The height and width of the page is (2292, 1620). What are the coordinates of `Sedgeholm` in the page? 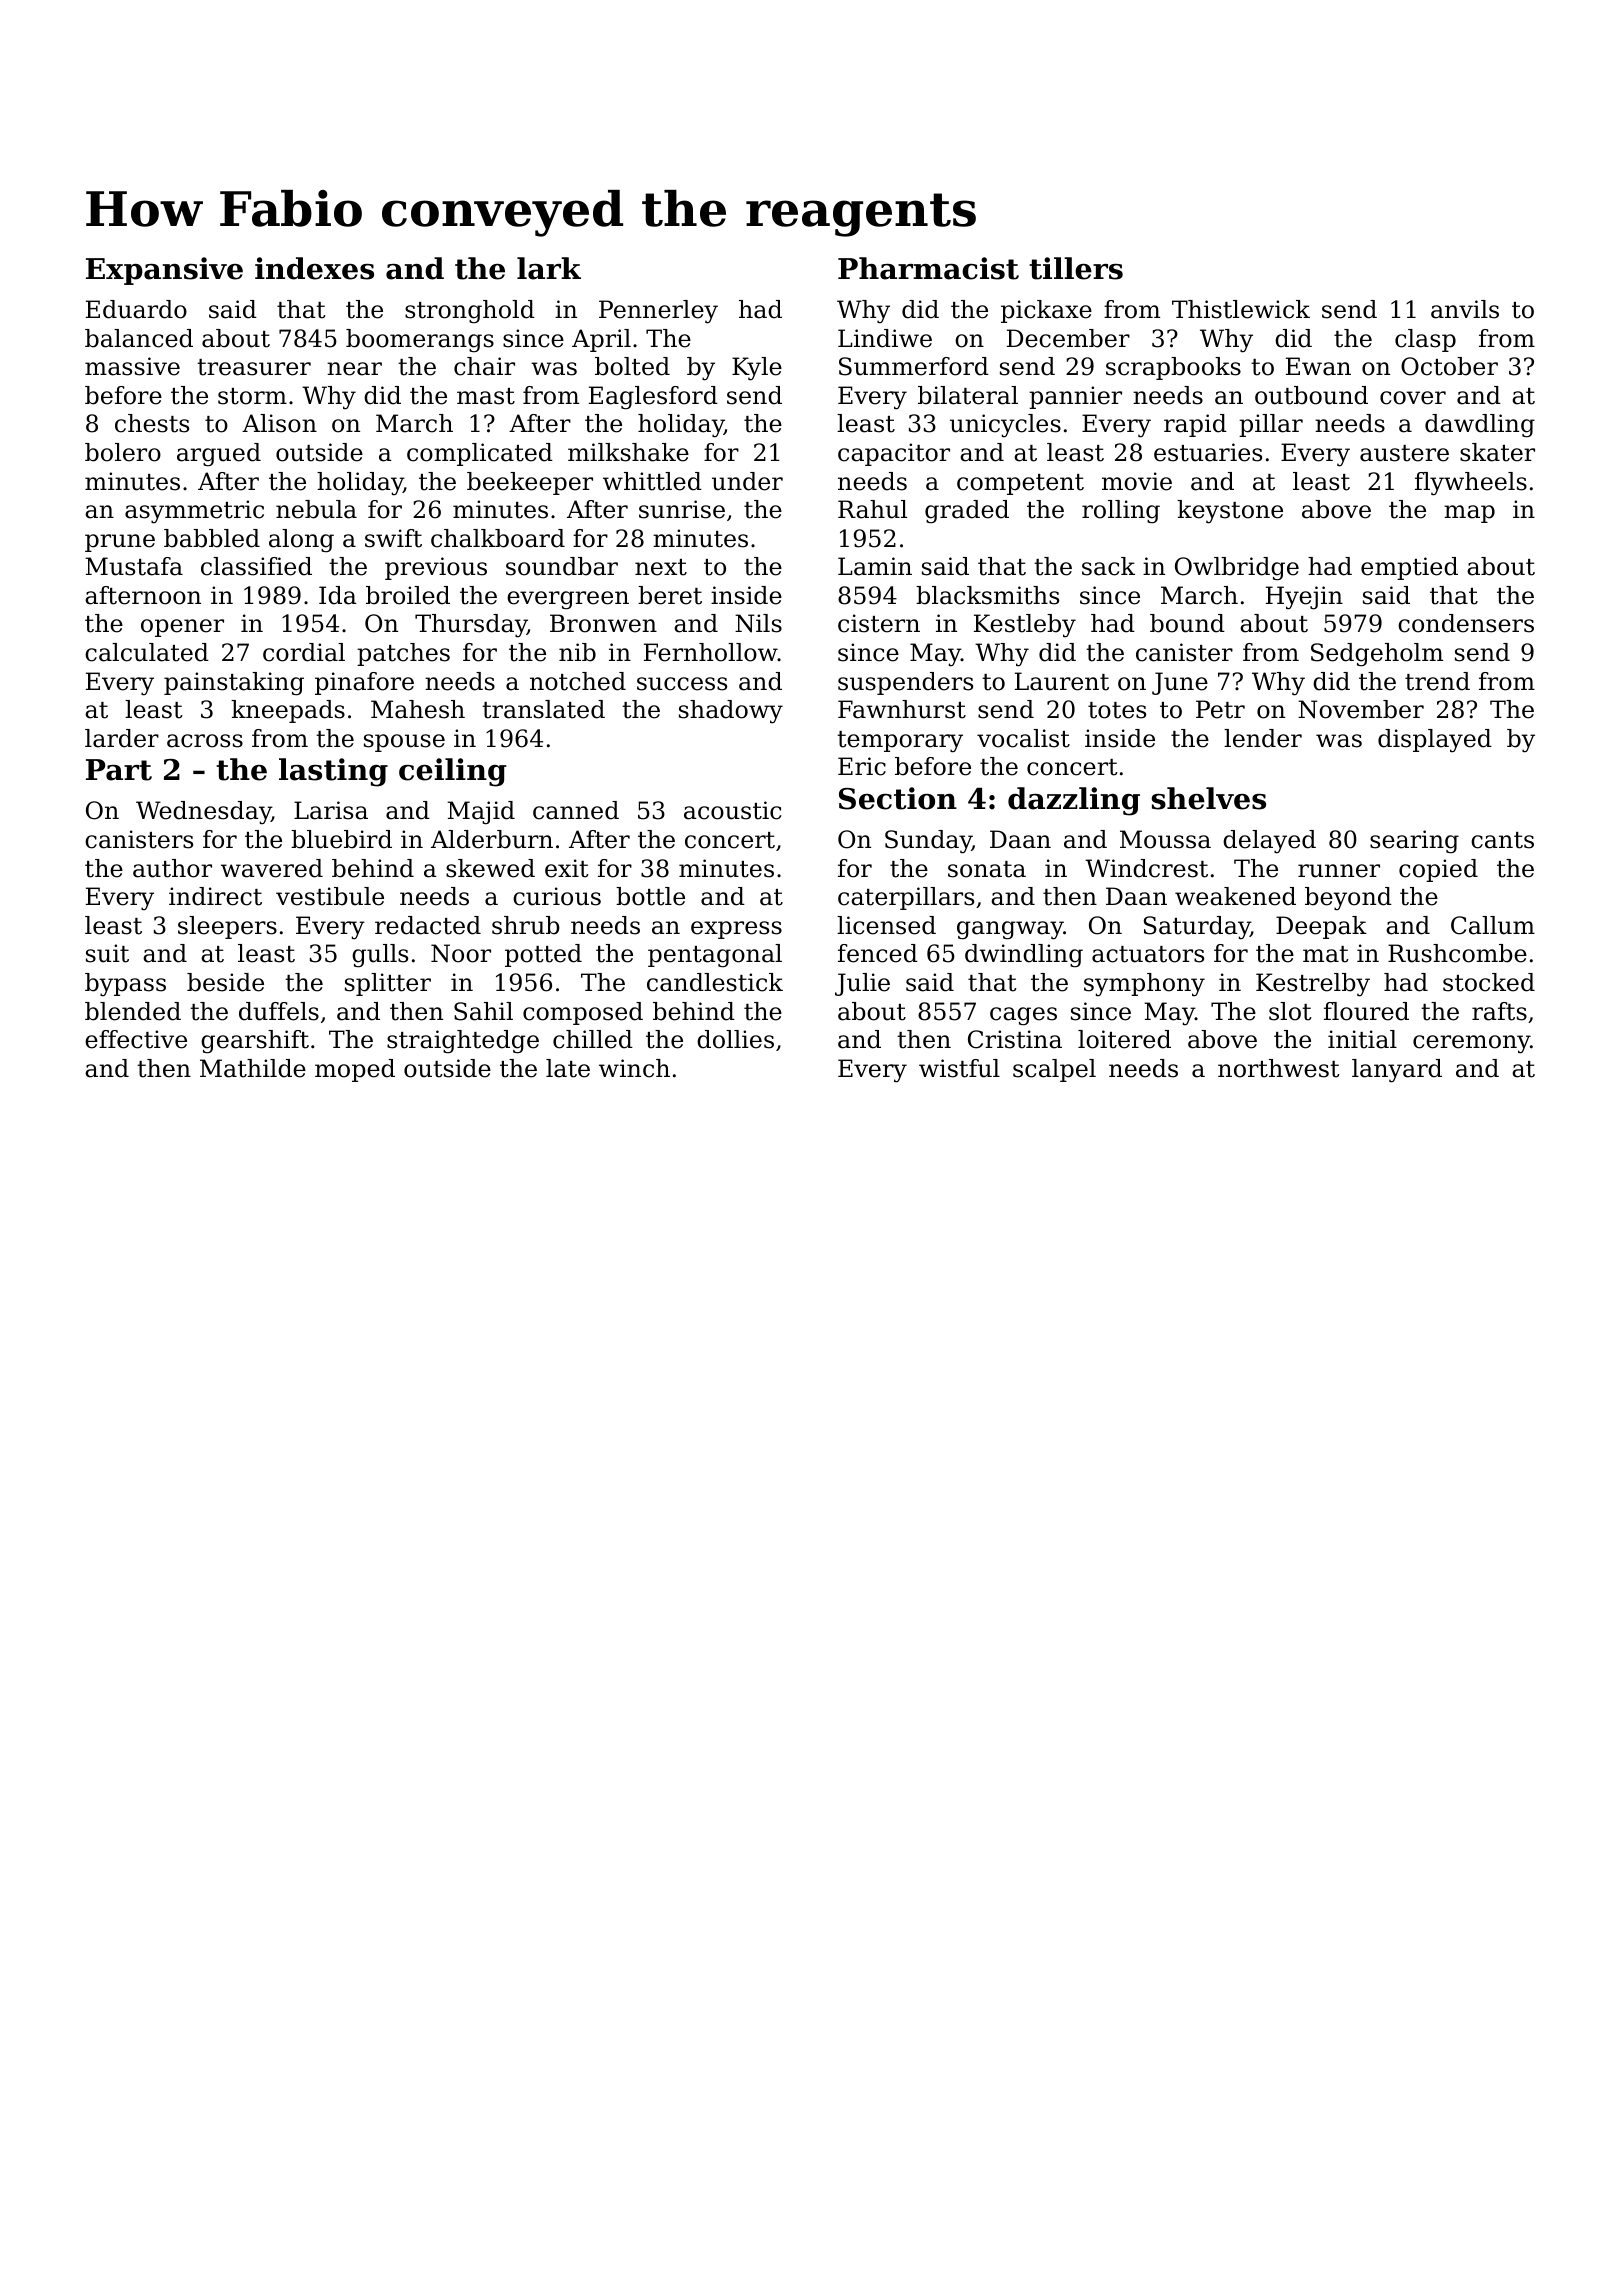 It's located at (1377, 655).
